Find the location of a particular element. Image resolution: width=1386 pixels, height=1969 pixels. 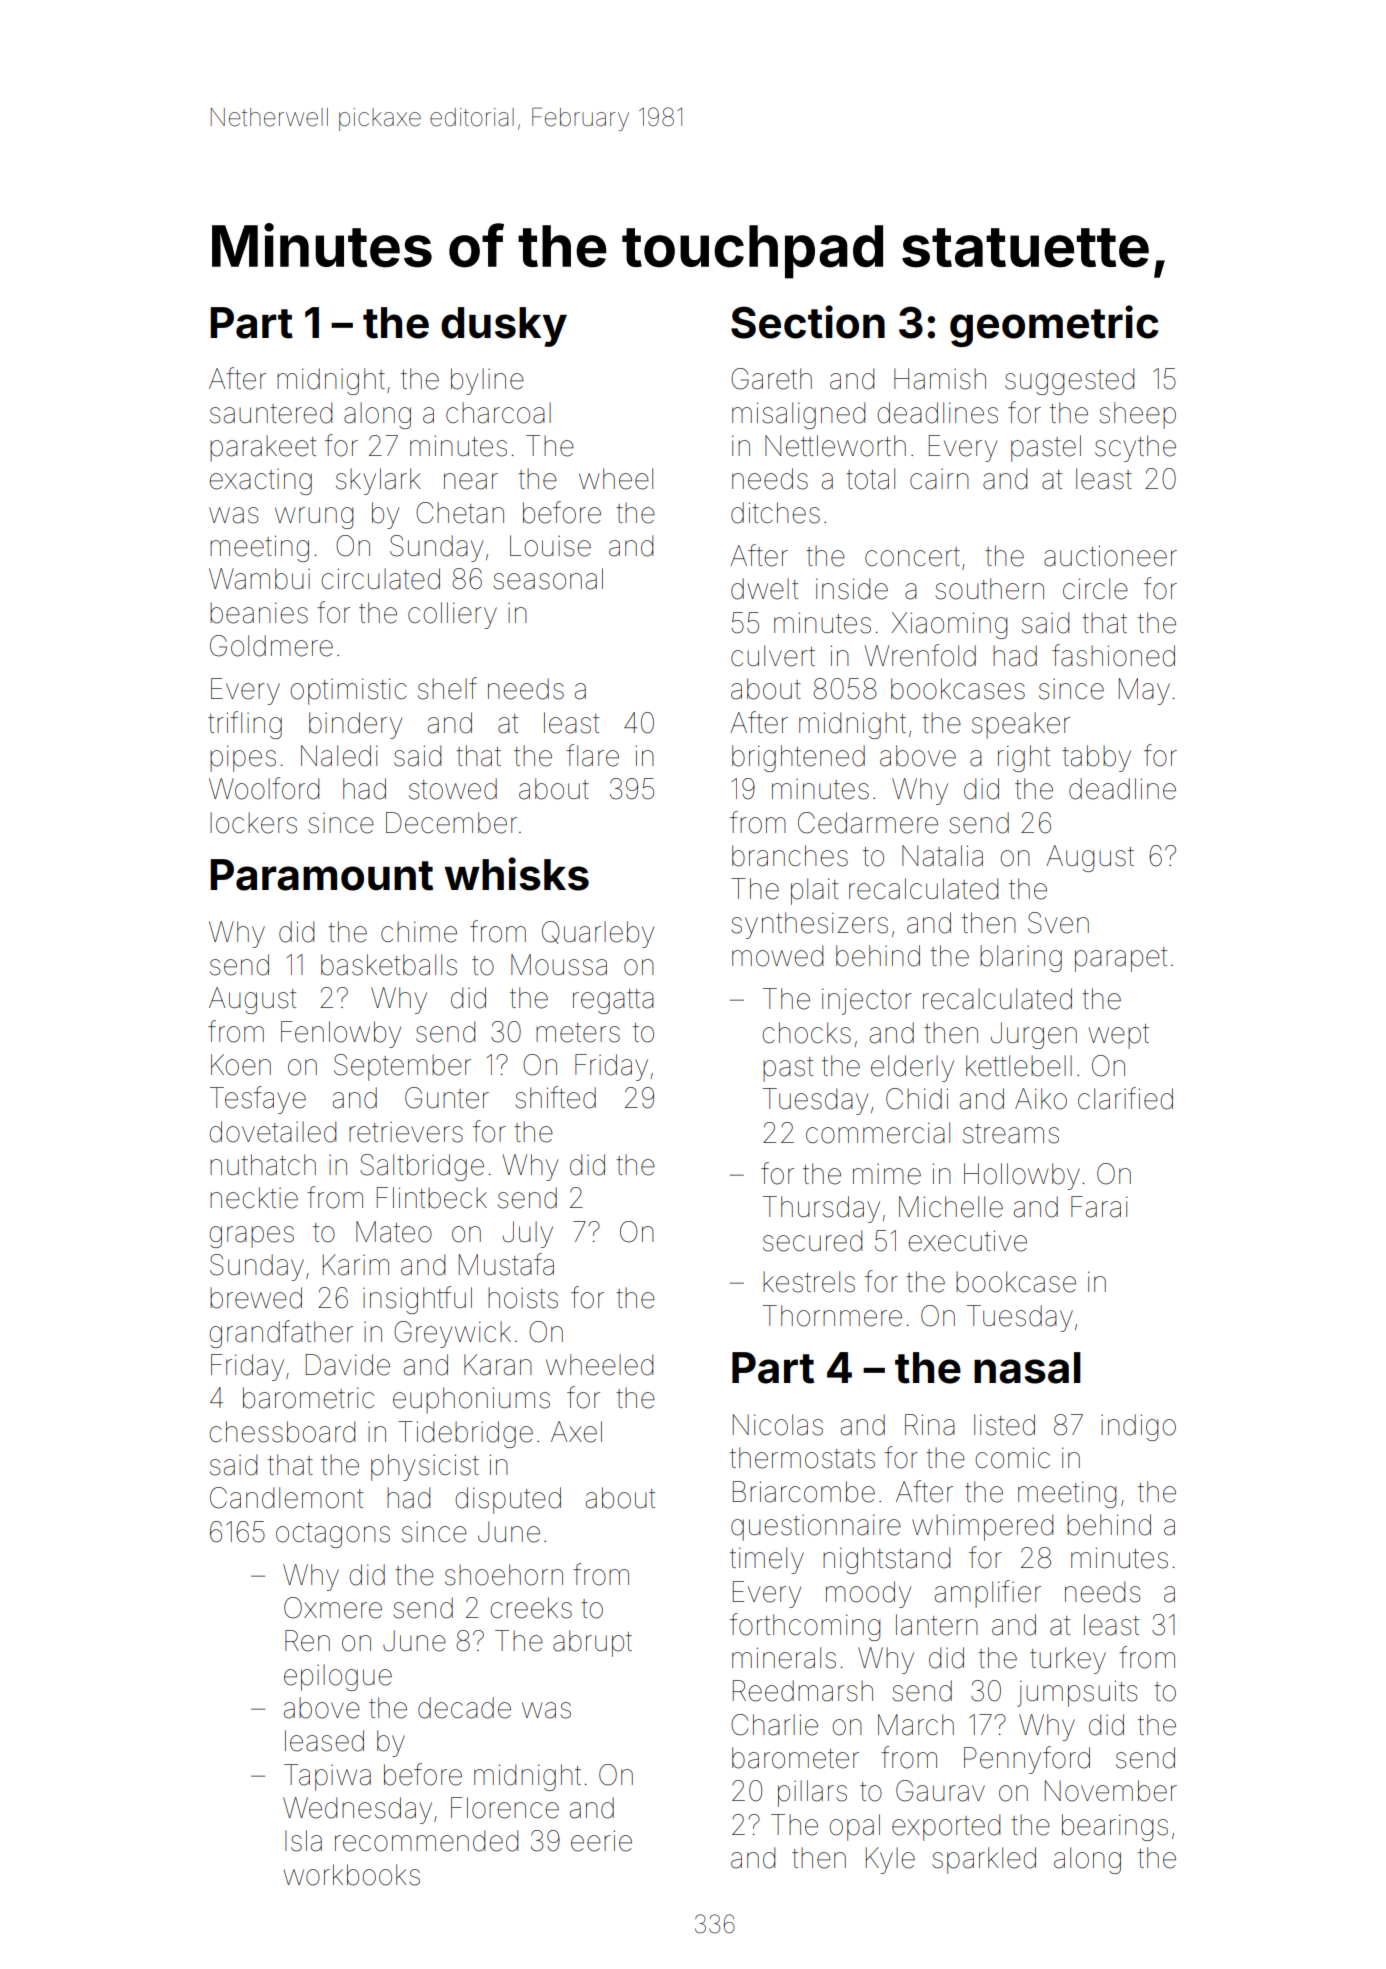

eerie is located at coordinates (601, 1841).
